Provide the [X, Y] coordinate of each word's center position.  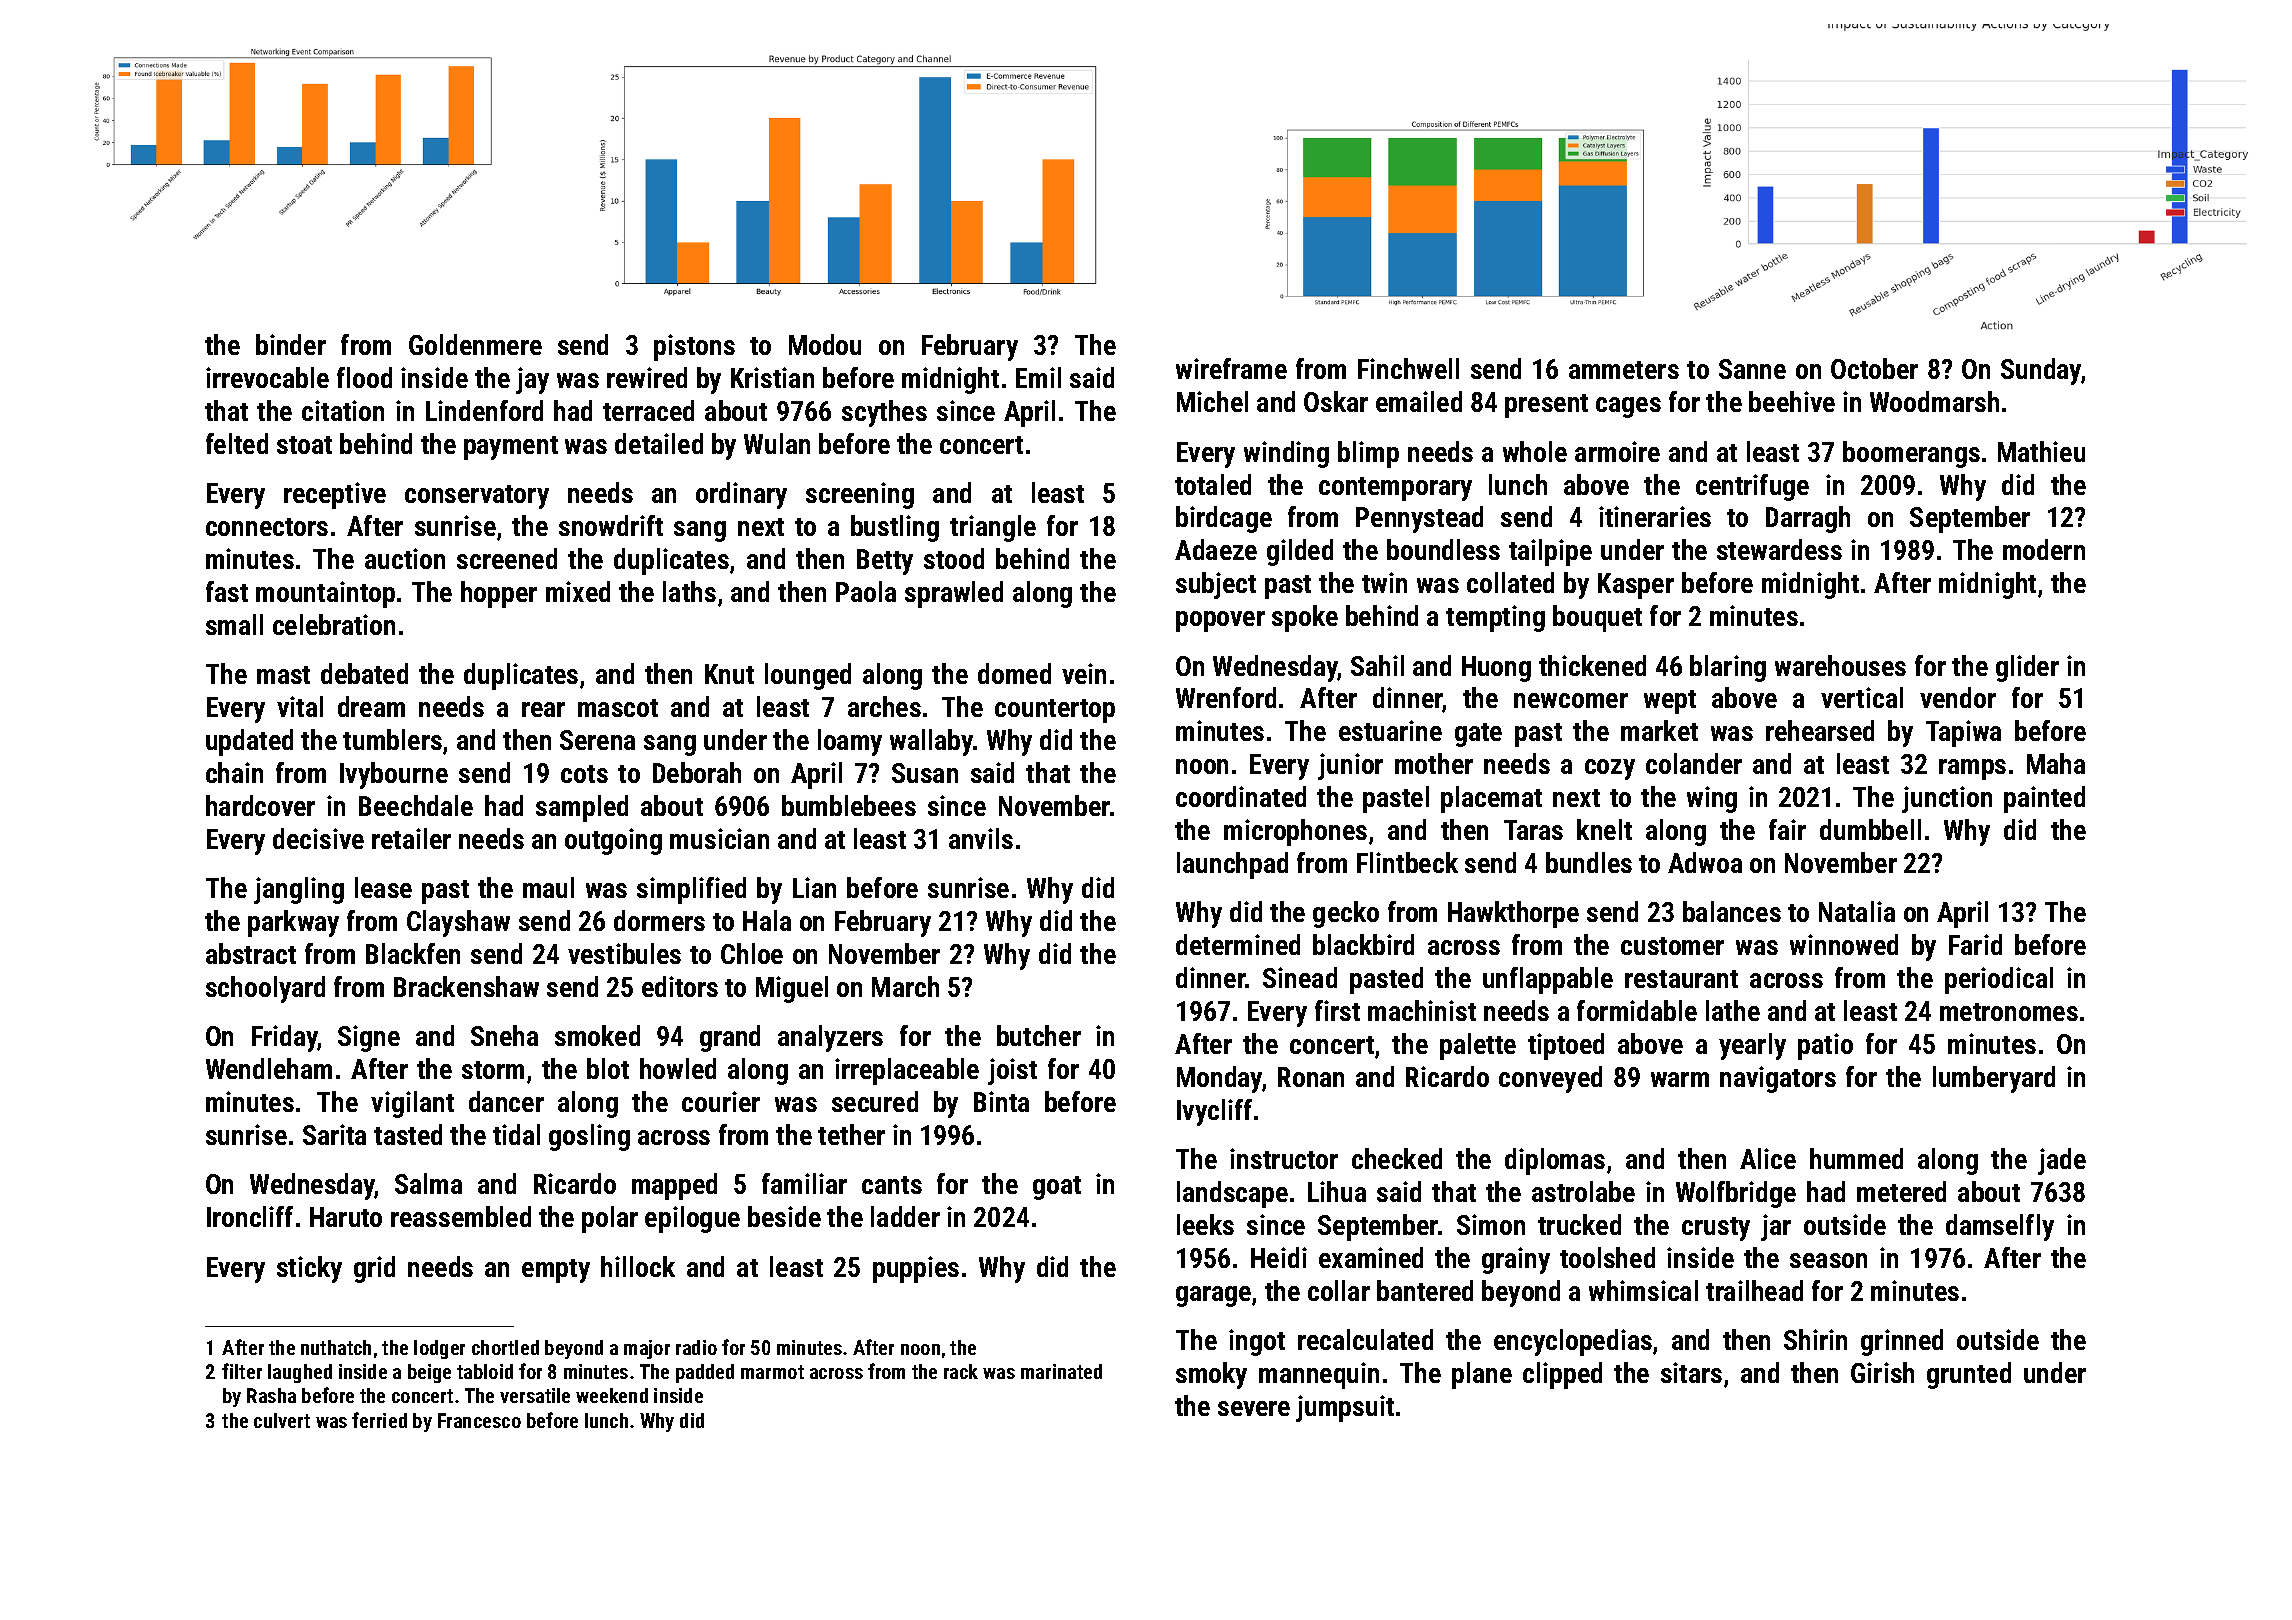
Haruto [346, 1217]
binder [291, 344]
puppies [916, 1269]
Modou [825, 344]
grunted [1969, 1375]
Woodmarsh [1934, 401]
